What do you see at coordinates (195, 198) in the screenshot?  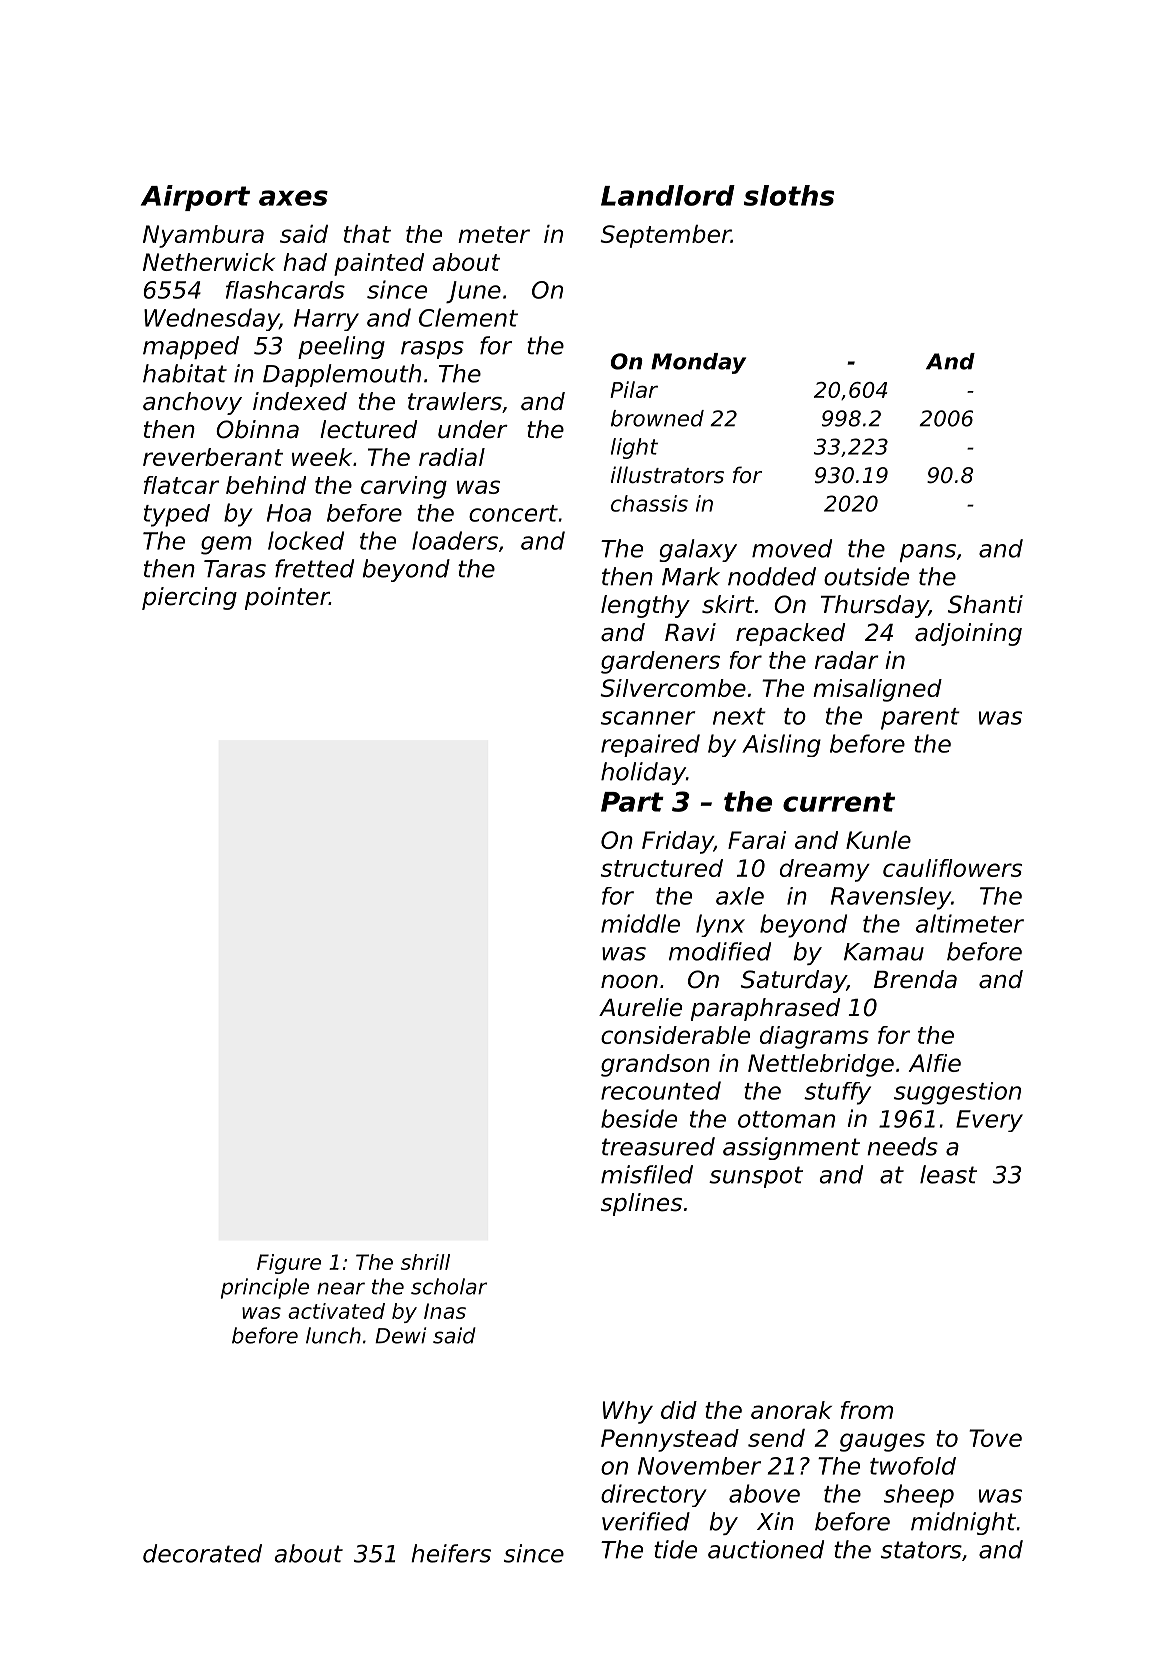 I see `Airport` at bounding box center [195, 198].
